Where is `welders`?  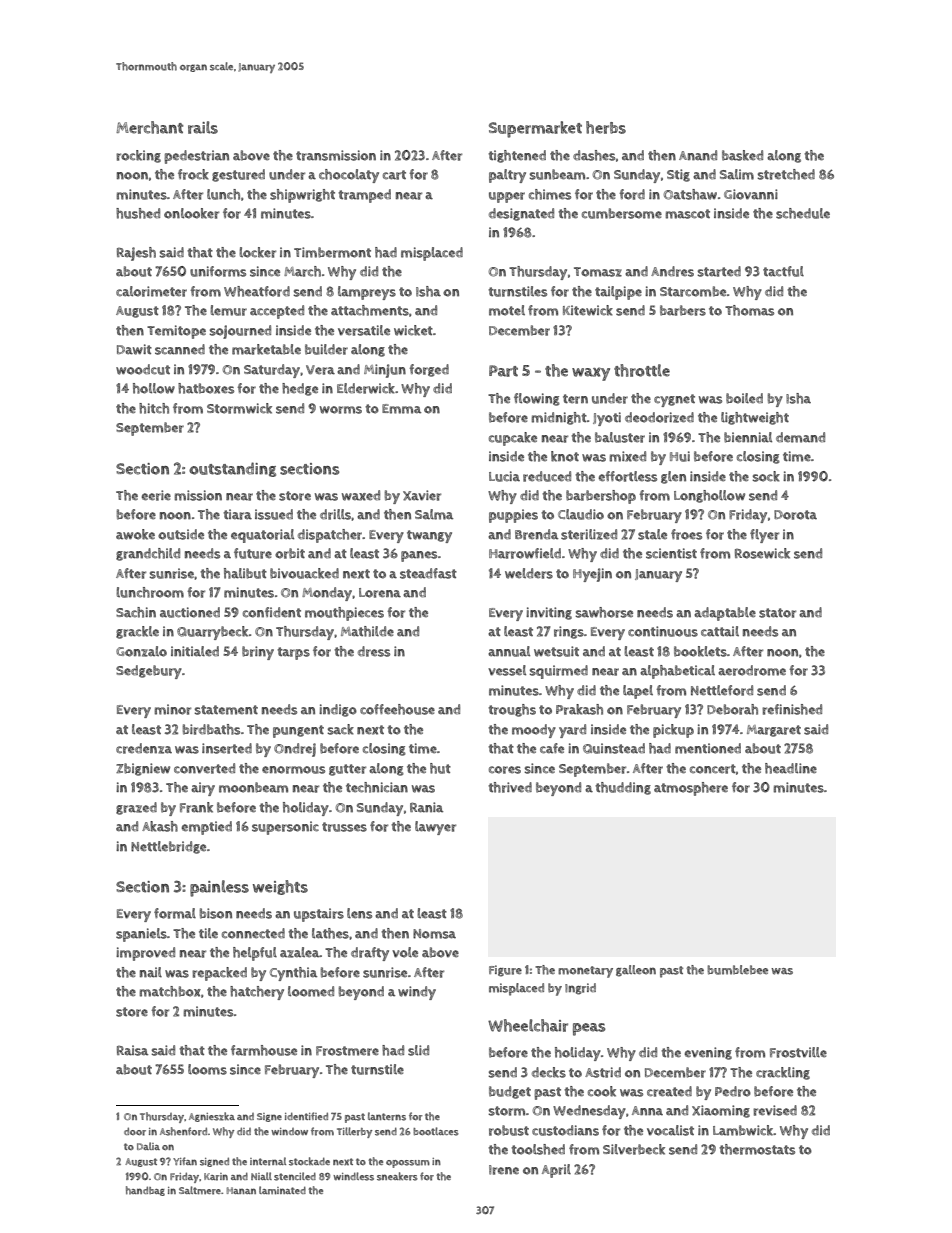 welders is located at coordinates (529, 573).
